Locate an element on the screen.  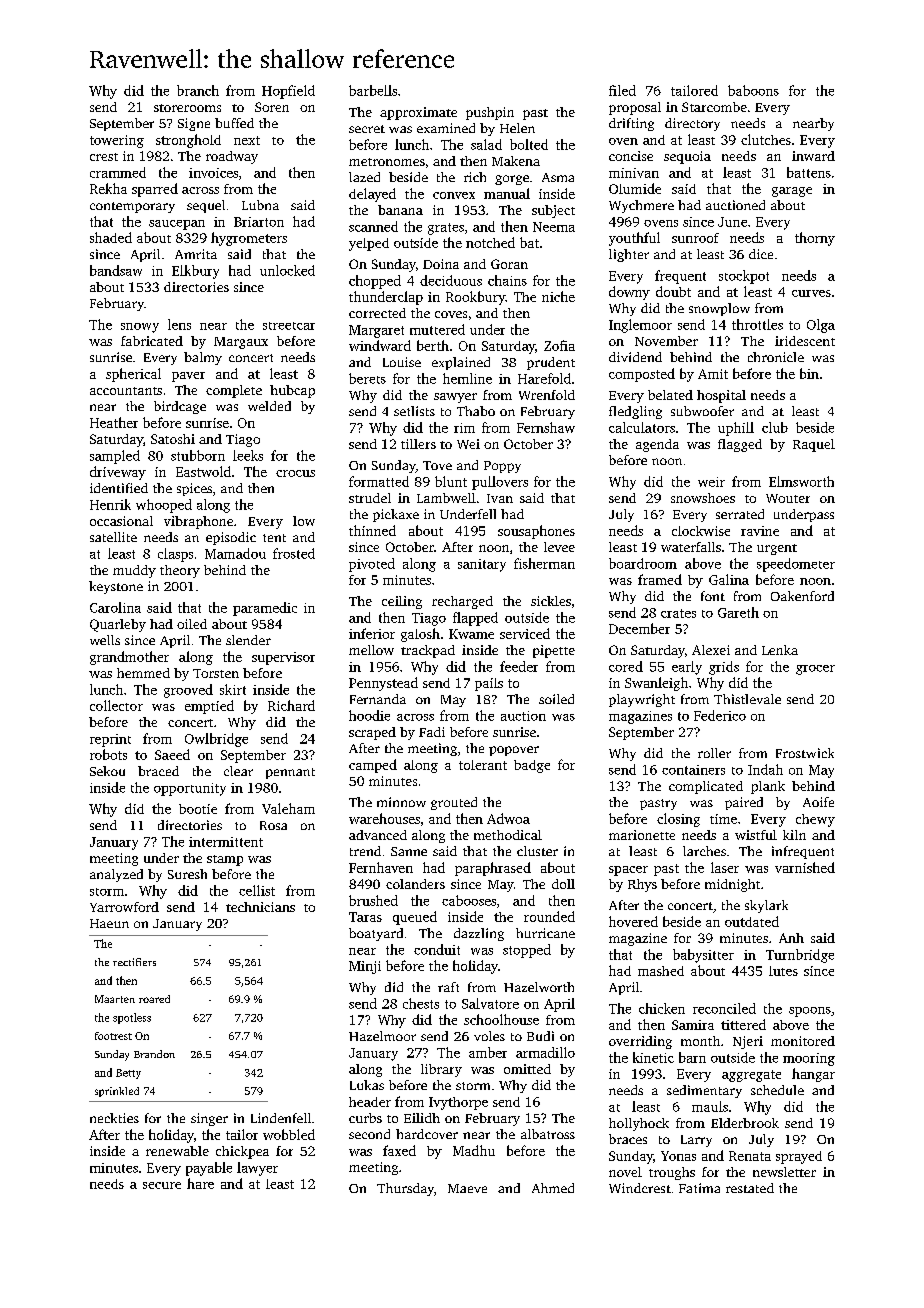
Owlbridge is located at coordinates (216, 740).
